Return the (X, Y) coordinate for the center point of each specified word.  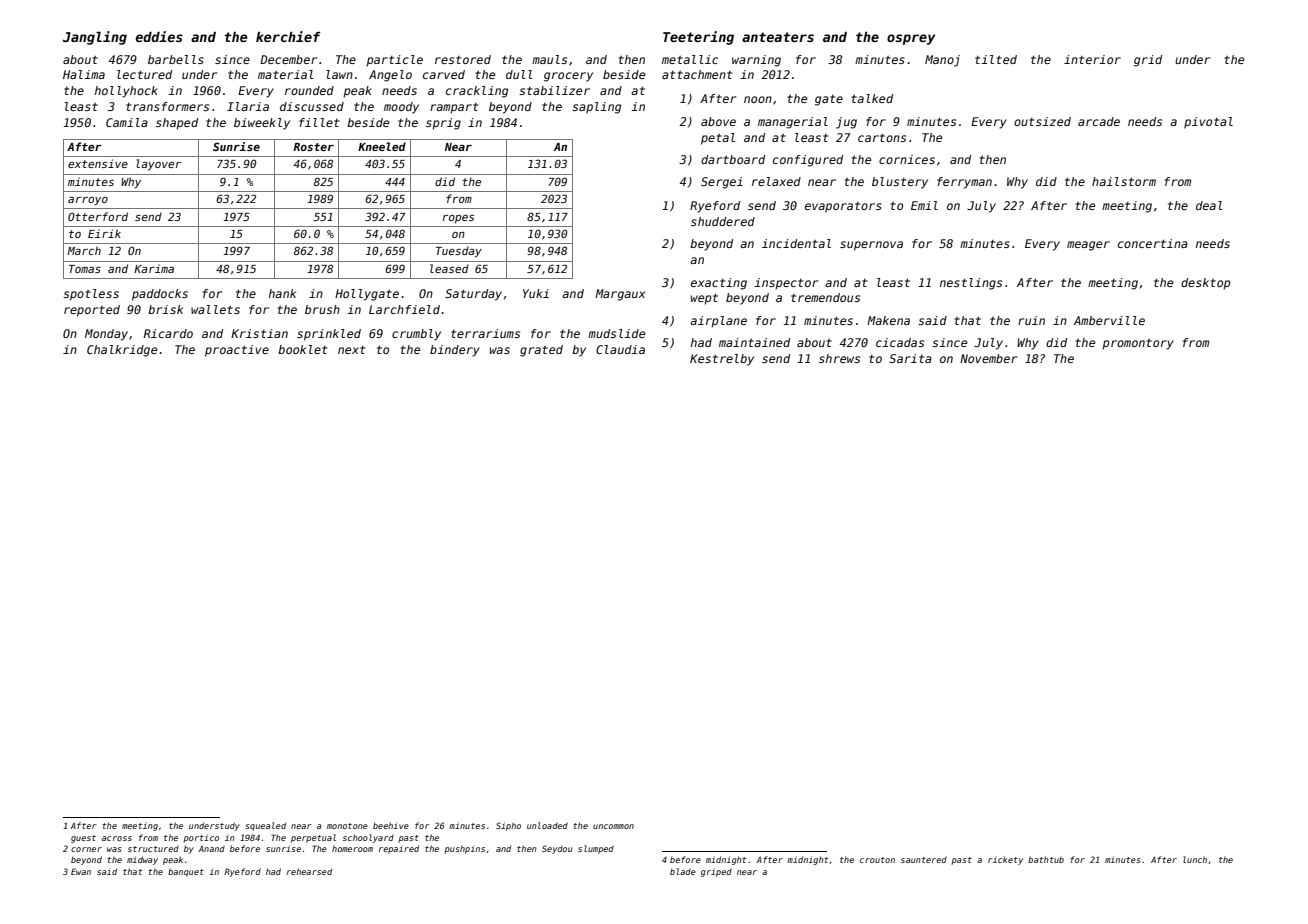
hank (282, 293)
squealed (265, 826)
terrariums (485, 333)
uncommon (613, 826)
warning (756, 61)
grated (541, 351)
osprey (911, 39)
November (988, 358)
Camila (127, 122)
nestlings (971, 284)
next (351, 350)
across (117, 838)
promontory (1138, 344)
